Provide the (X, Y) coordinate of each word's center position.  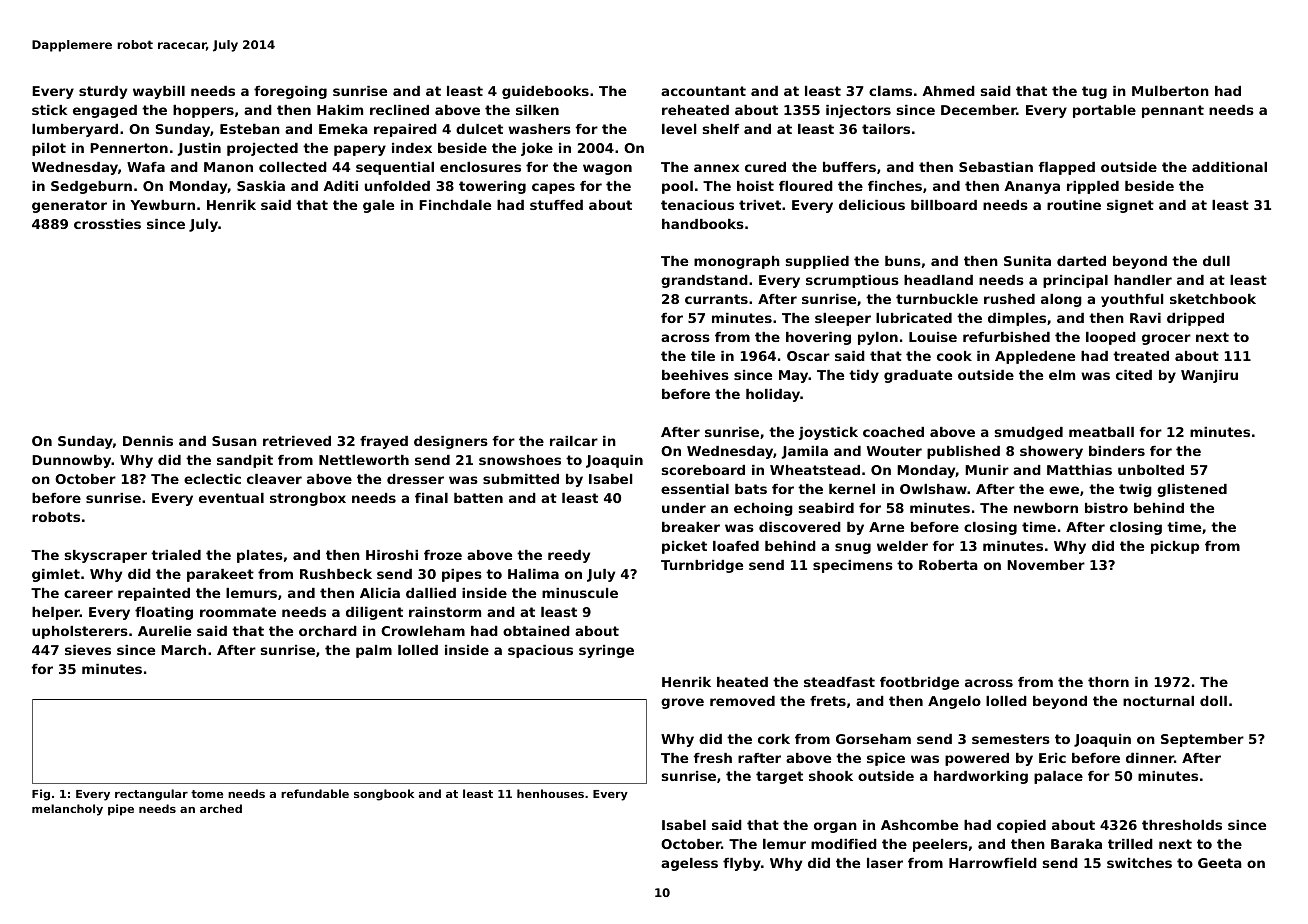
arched (221, 808)
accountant (703, 91)
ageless (689, 864)
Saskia (261, 186)
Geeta (1220, 863)
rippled (1093, 187)
